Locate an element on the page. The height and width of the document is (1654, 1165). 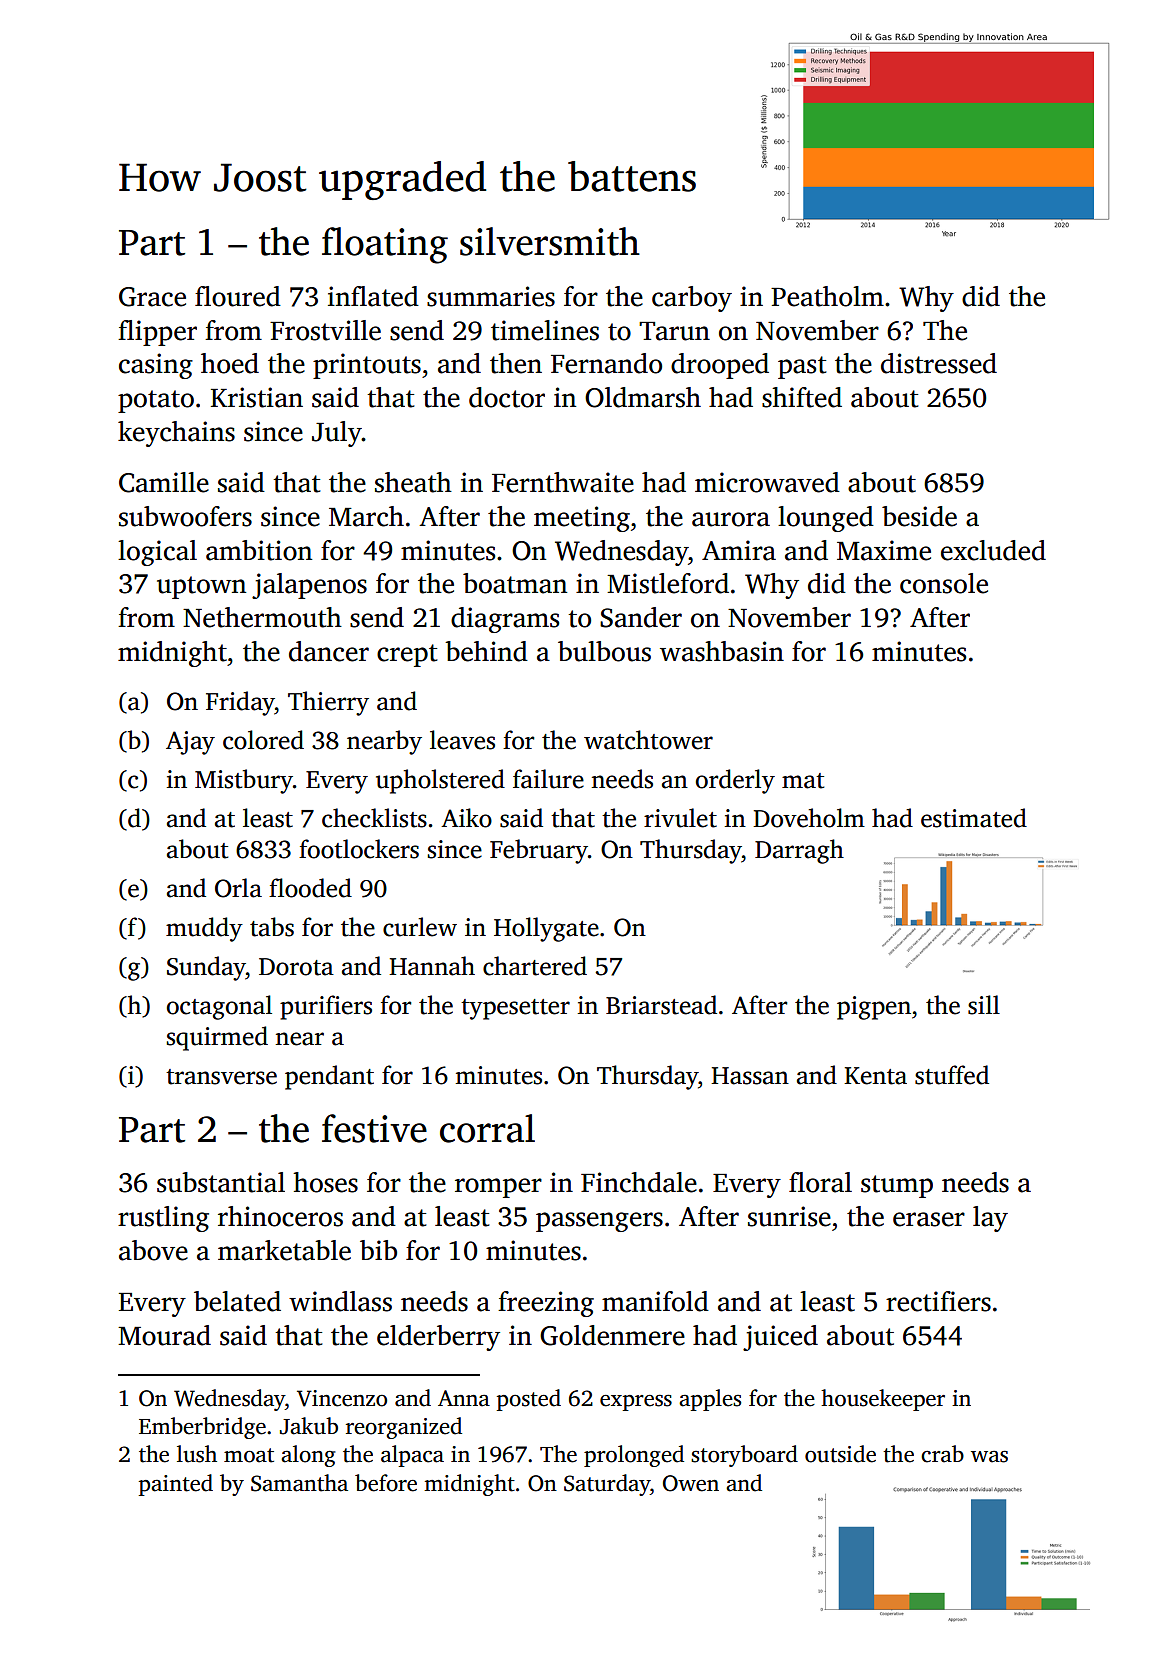
keychains is located at coordinates (176, 434).
